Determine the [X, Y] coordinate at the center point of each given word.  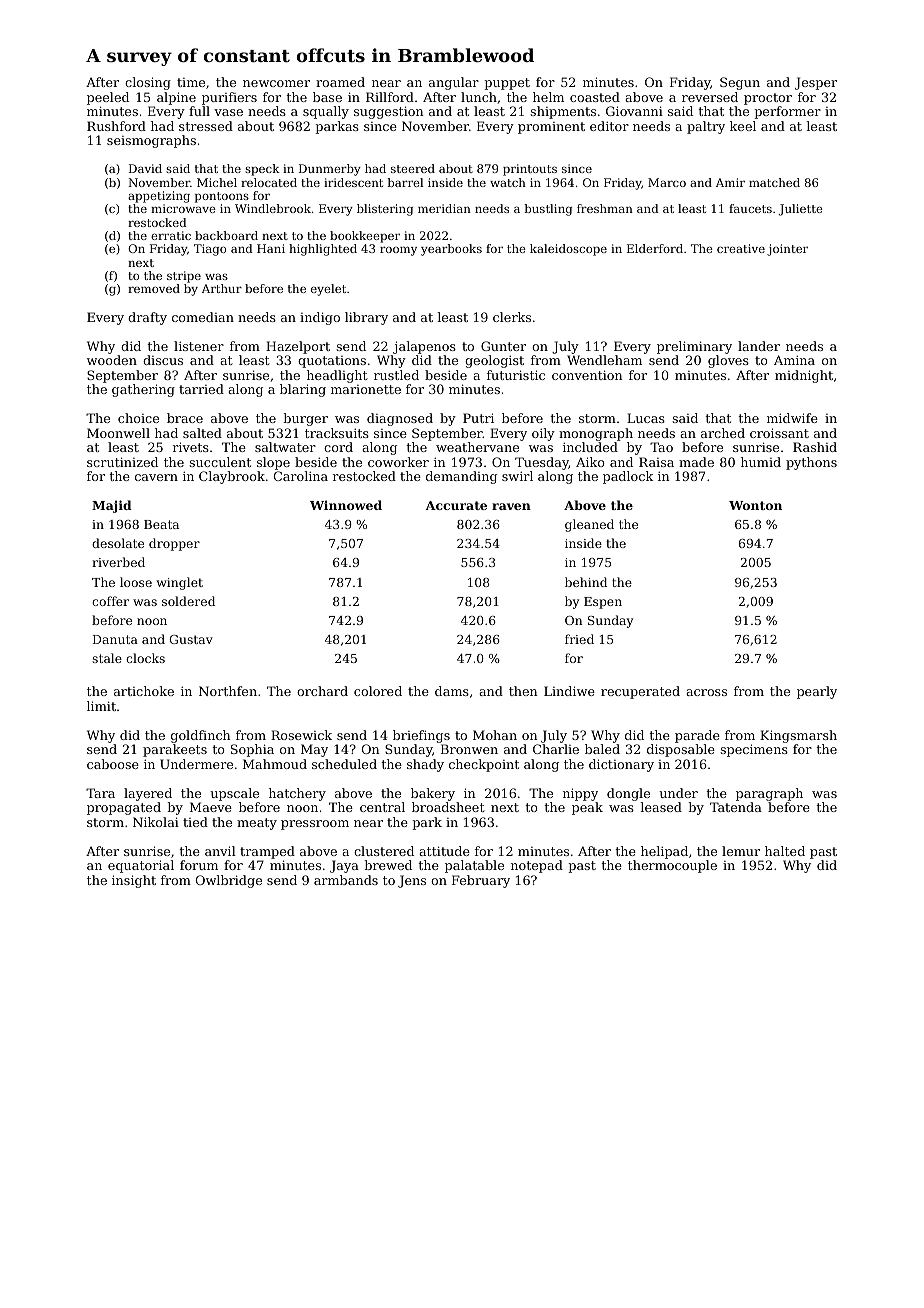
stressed [206, 126]
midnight [804, 376]
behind [586, 582]
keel [743, 126]
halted [785, 851]
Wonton [755, 505]
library [366, 318]
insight [134, 881]
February [481, 881]
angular [454, 83]
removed [154, 288]
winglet [179, 583]
